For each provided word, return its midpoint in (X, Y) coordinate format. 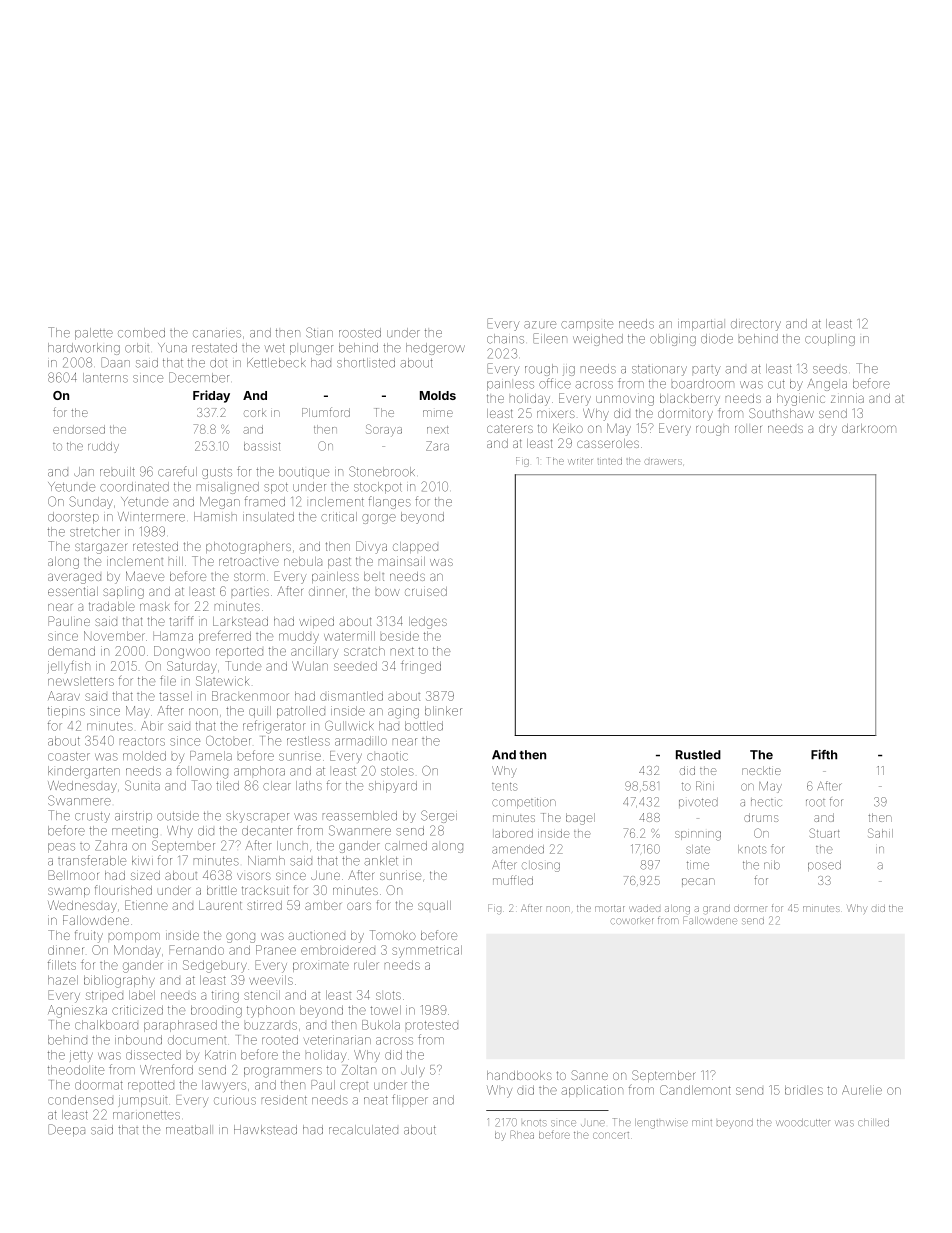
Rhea (522, 1134)
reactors (142, 741)
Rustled (698, 755)
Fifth (824, 755)
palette (94, 334)
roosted (360, 333)
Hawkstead (265, 1130)
